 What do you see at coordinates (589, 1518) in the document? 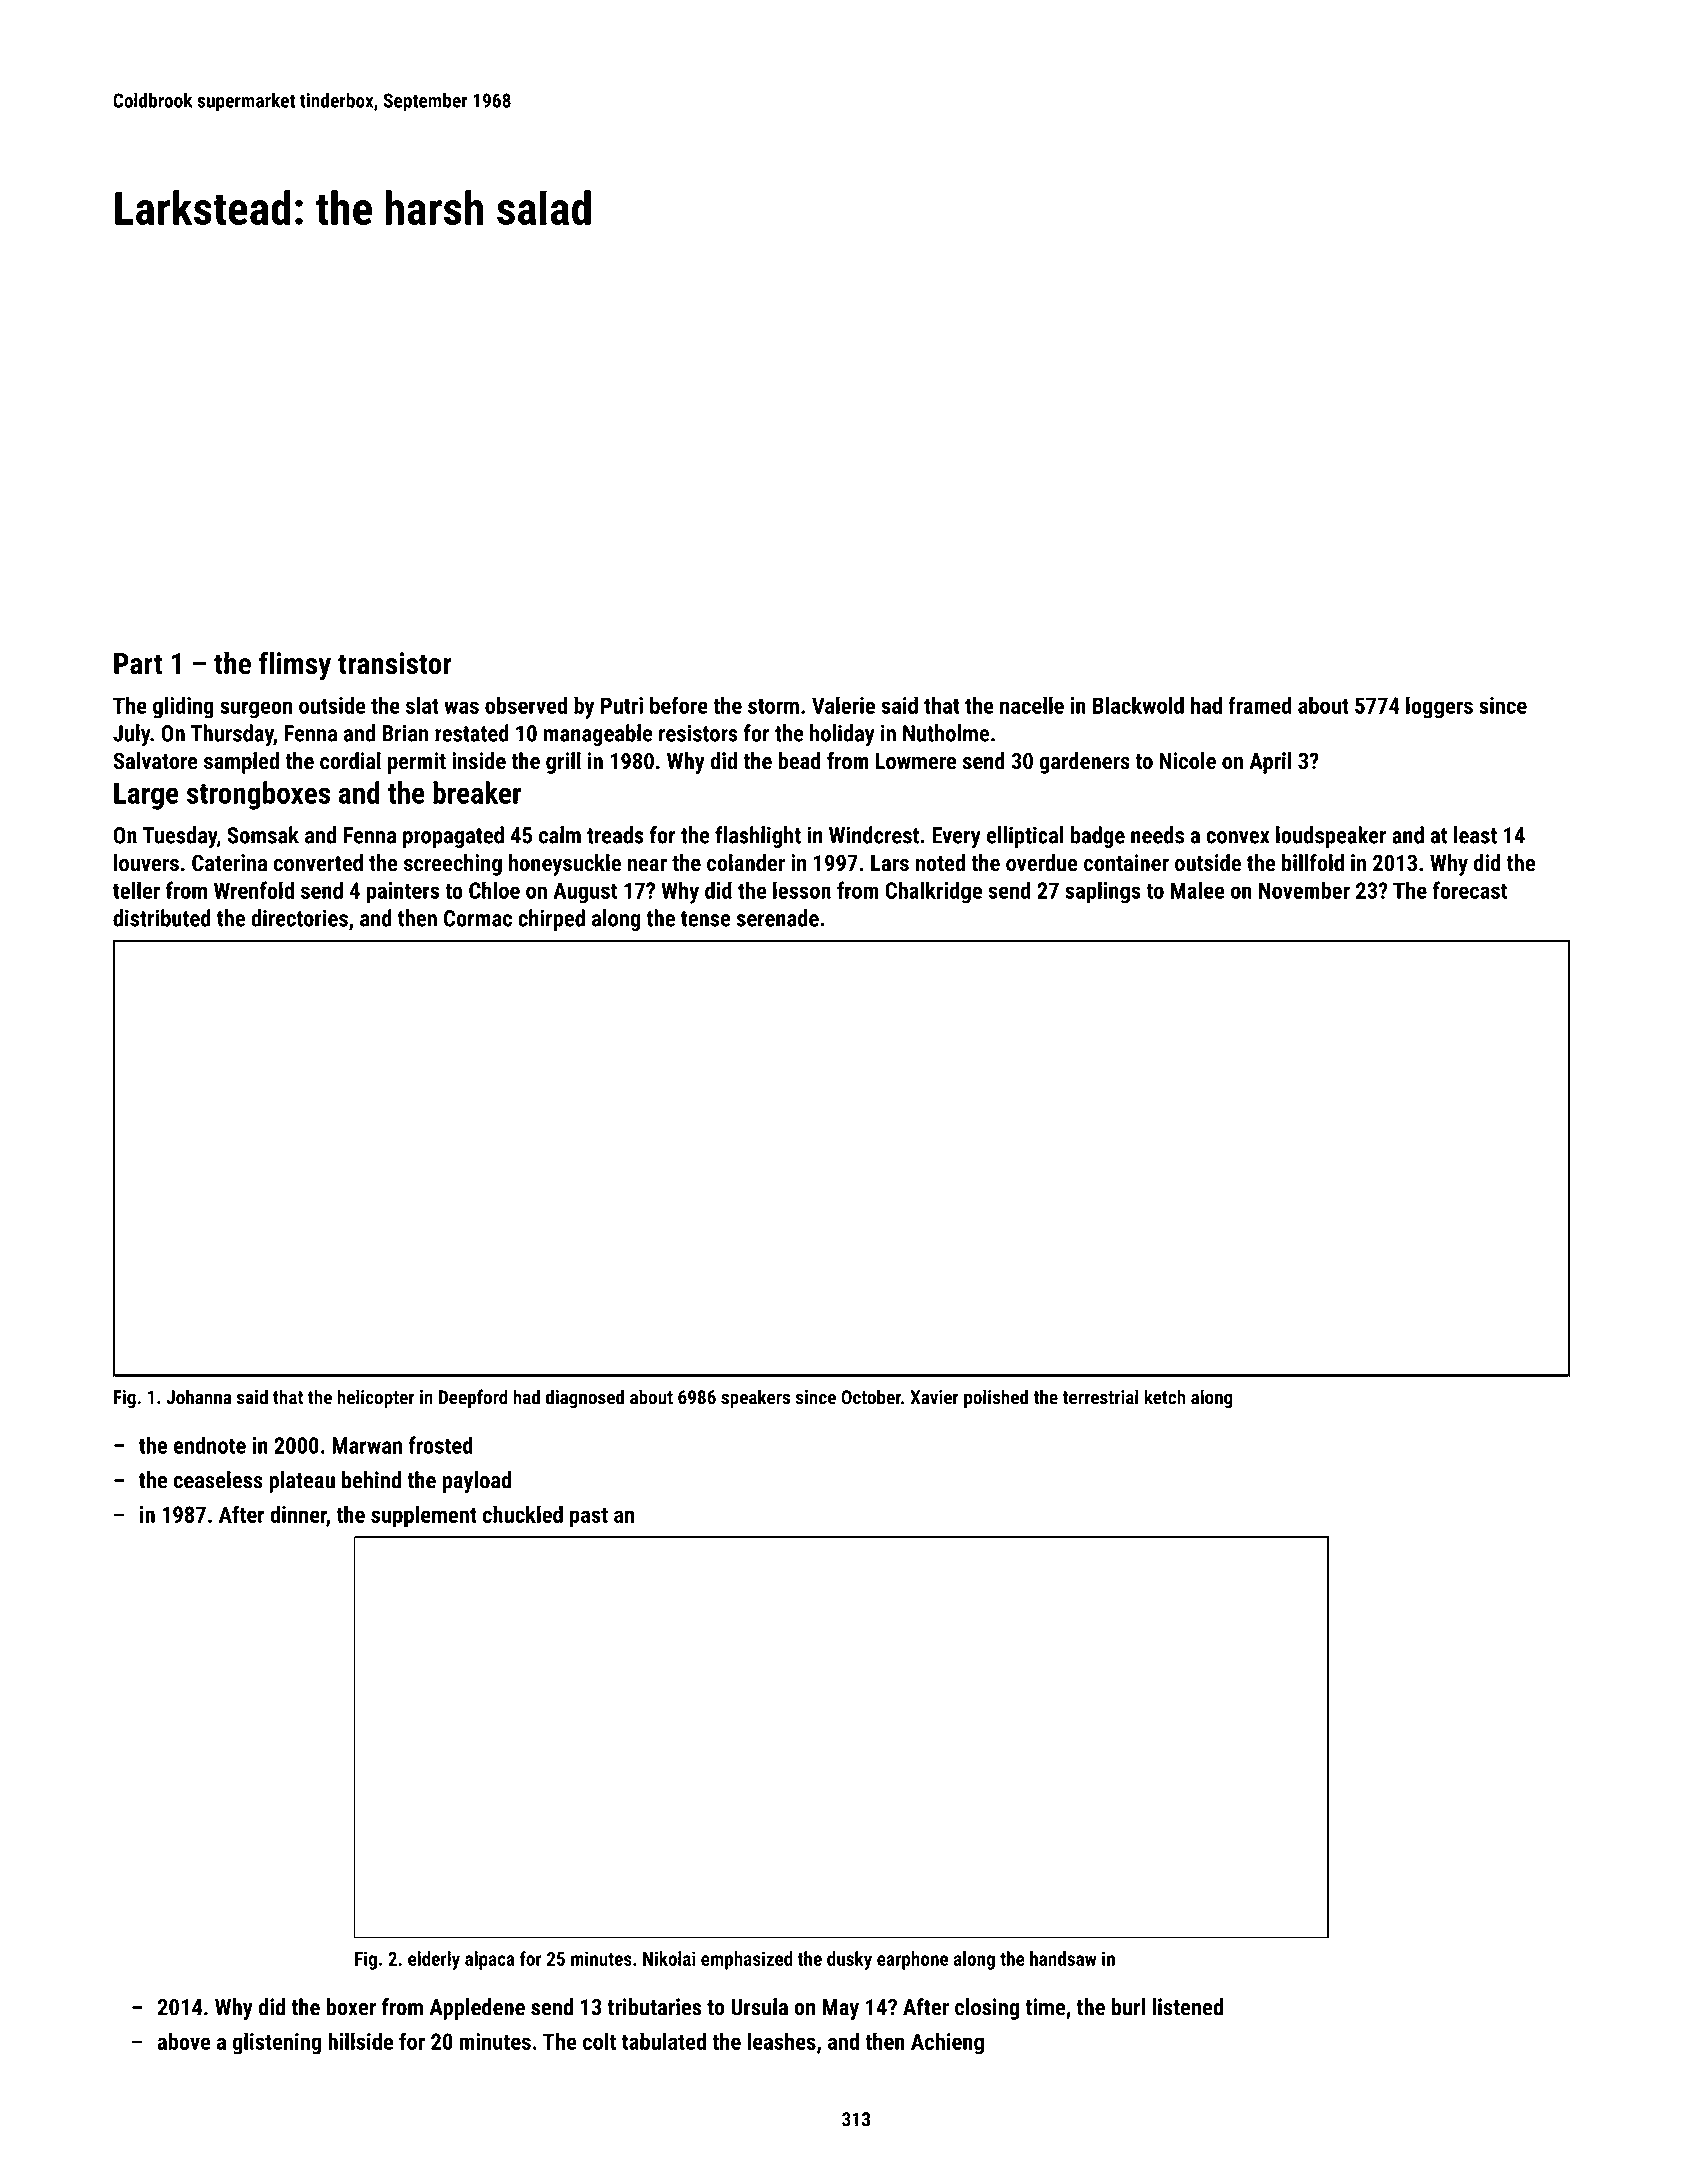
I see `past` at bounding box center [589, 1518].
